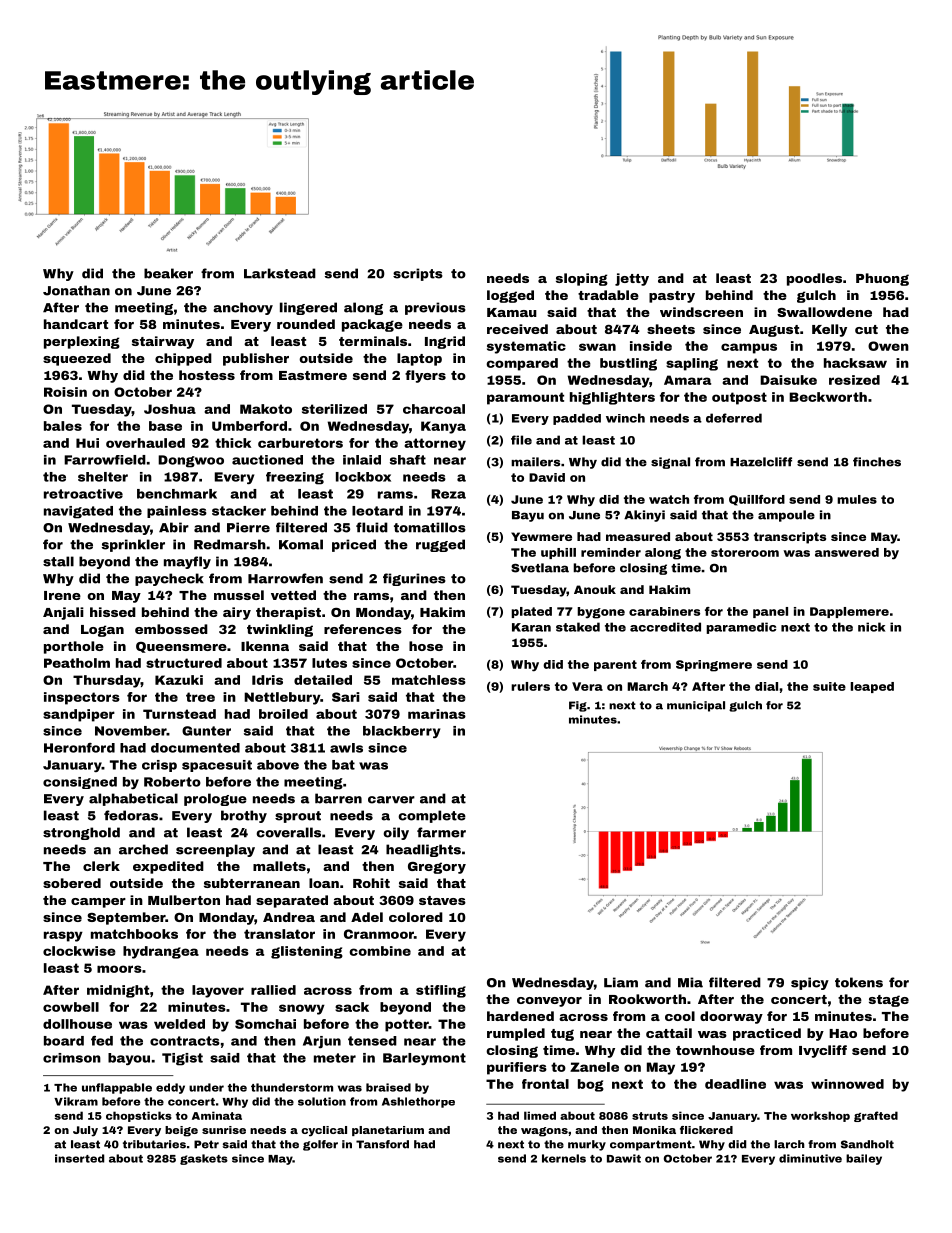  What do you see at coordinates (256, 359) in the screenshot?
I see `publisher` at bounding box center [256, 359].
